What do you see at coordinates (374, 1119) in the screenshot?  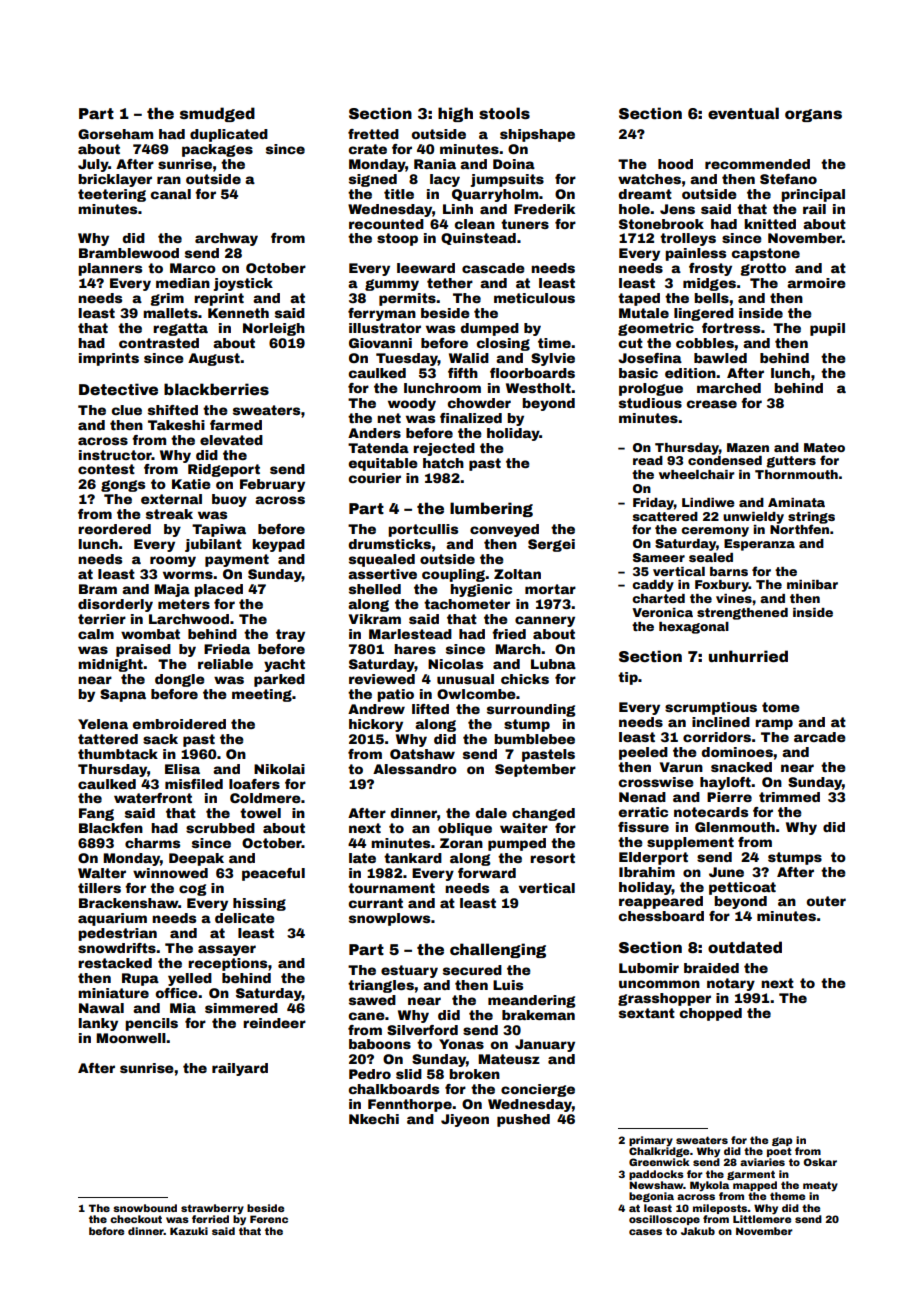 I see `Nkechi` at bounding box center [374, 1119].
